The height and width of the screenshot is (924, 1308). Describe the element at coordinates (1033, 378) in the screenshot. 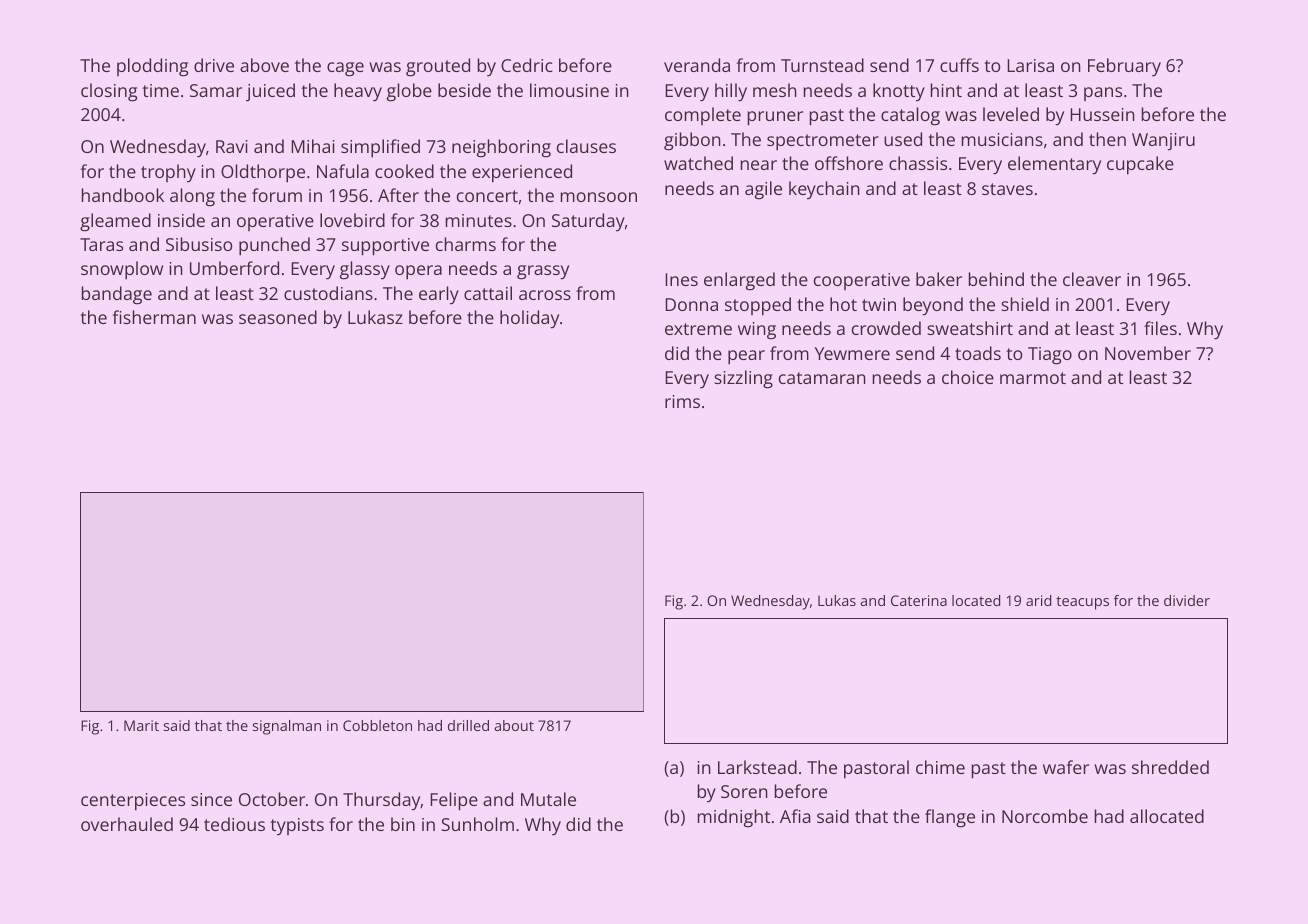

I see `marmot` at that location.
